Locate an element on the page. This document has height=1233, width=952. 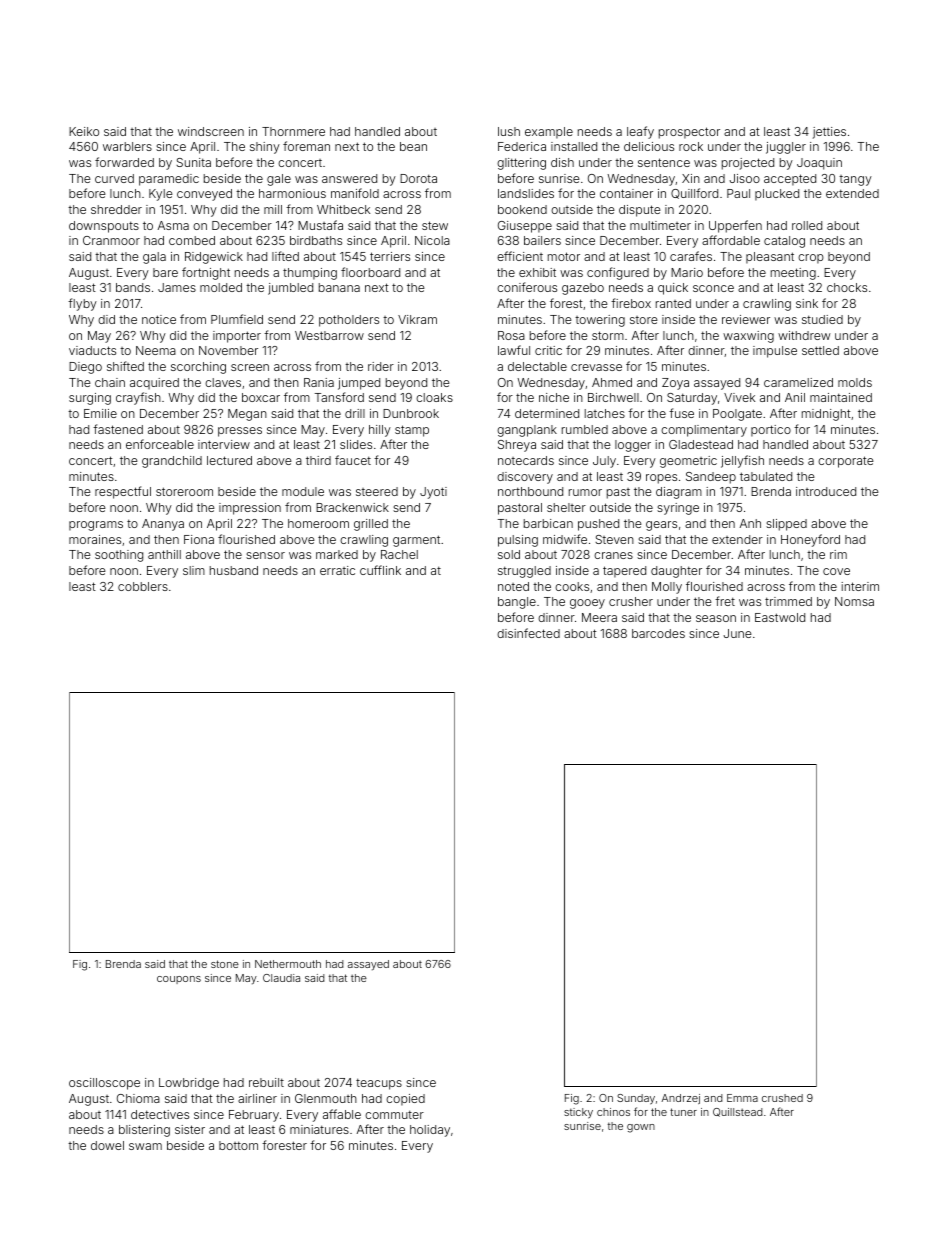
cobblers is located at coordinates (143, 586).
